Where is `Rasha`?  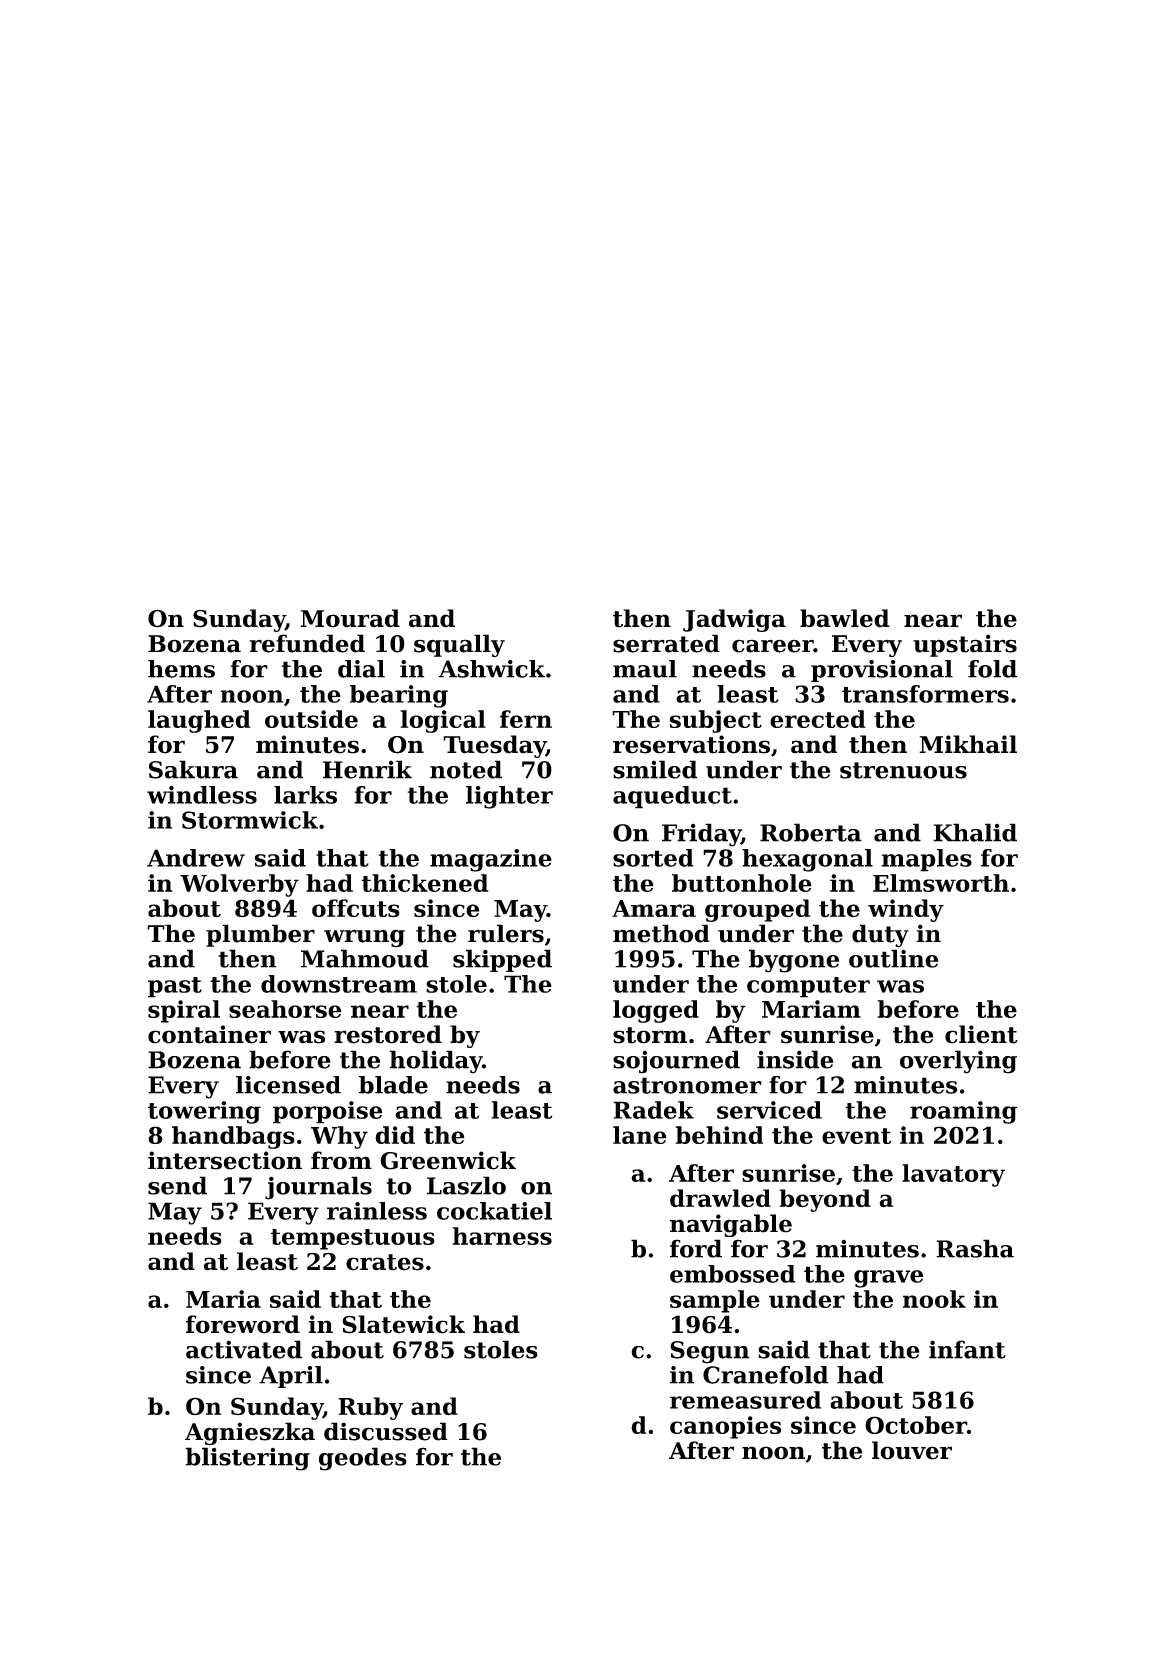
Rasha is located at coordinates (975, 1248).
